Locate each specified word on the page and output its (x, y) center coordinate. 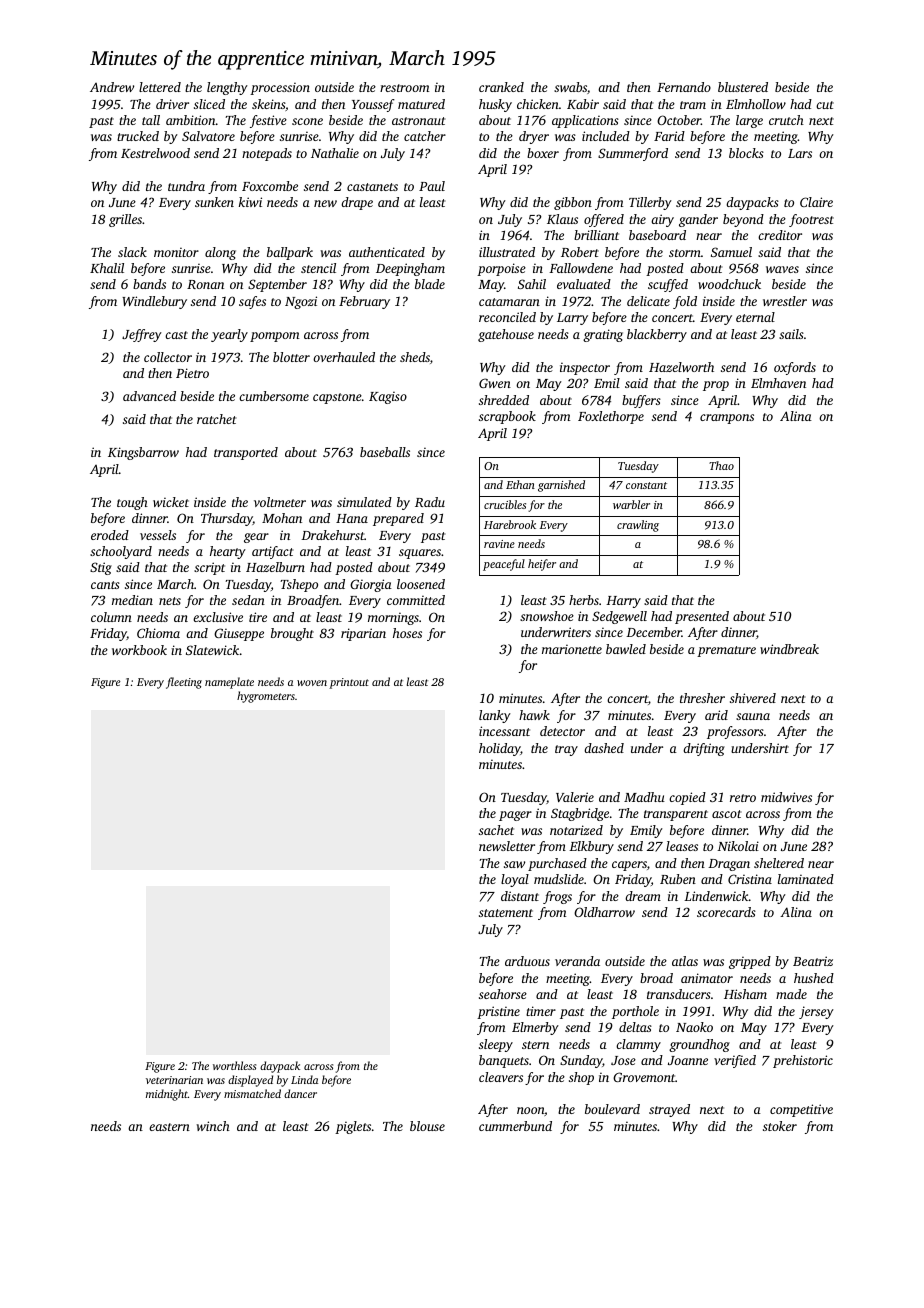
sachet (496, 830)
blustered (743, 87)
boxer (543, 153)
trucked (138, 136)
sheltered (779, 863)
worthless (234, 1065)
